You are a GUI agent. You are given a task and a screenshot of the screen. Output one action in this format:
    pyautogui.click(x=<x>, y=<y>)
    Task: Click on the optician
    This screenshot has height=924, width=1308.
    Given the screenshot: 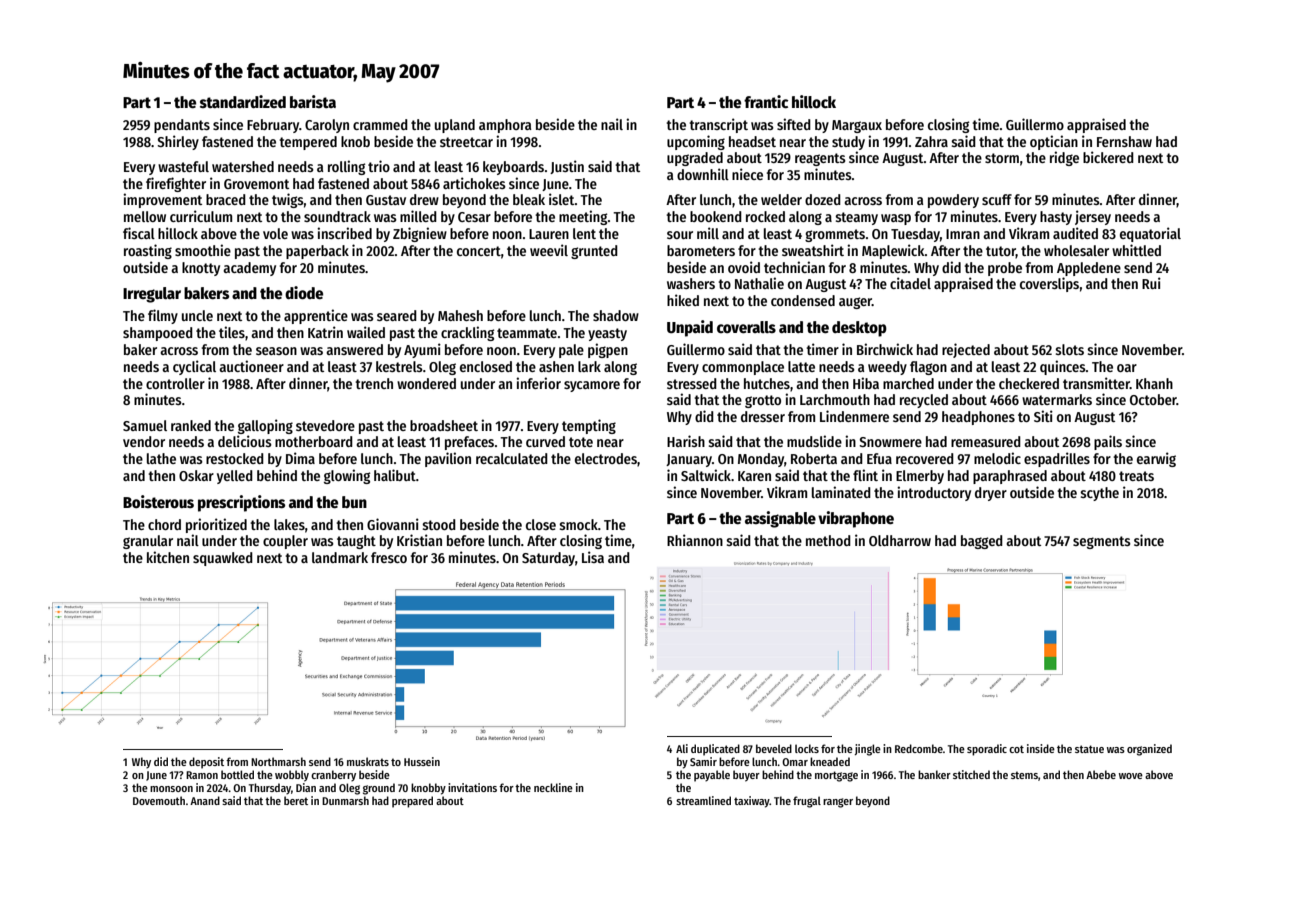 What is the action you would take?
    pyautogui.click(x=1054, y=142)
